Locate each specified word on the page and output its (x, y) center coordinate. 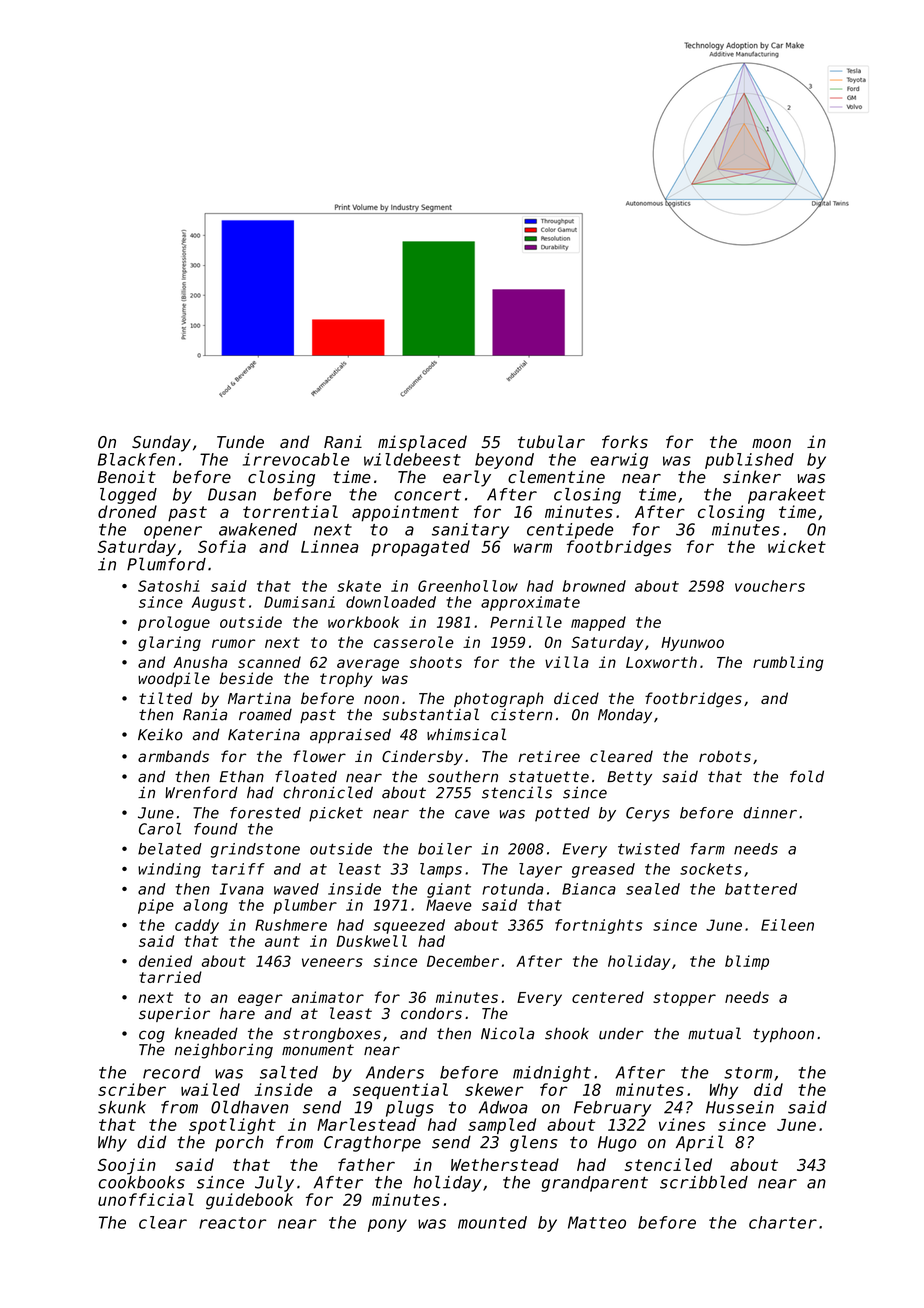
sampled (502, 1126)
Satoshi (169, 586)
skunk (122, 1107)
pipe (156, 906)
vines (682, 1124)
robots (725, 756)
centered (608, 997)
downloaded (391, 602)
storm (748, 1073)
